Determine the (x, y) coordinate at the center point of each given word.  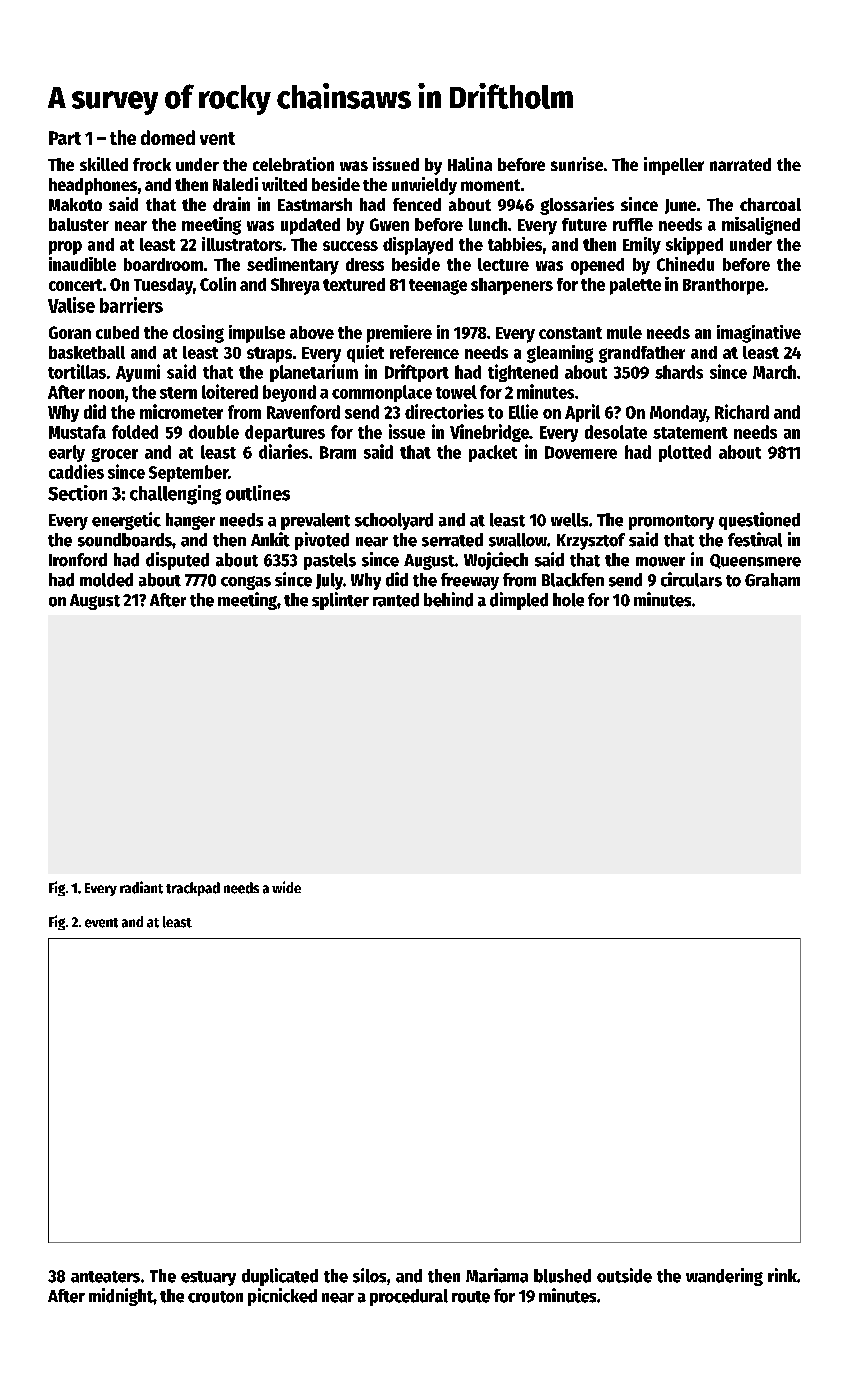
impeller (674, 166)
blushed (562, 1276)
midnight (121, 1297)
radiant (141, 887)
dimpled (519, 601)
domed (168, 137)
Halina (470, 164)
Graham (772, 580)
